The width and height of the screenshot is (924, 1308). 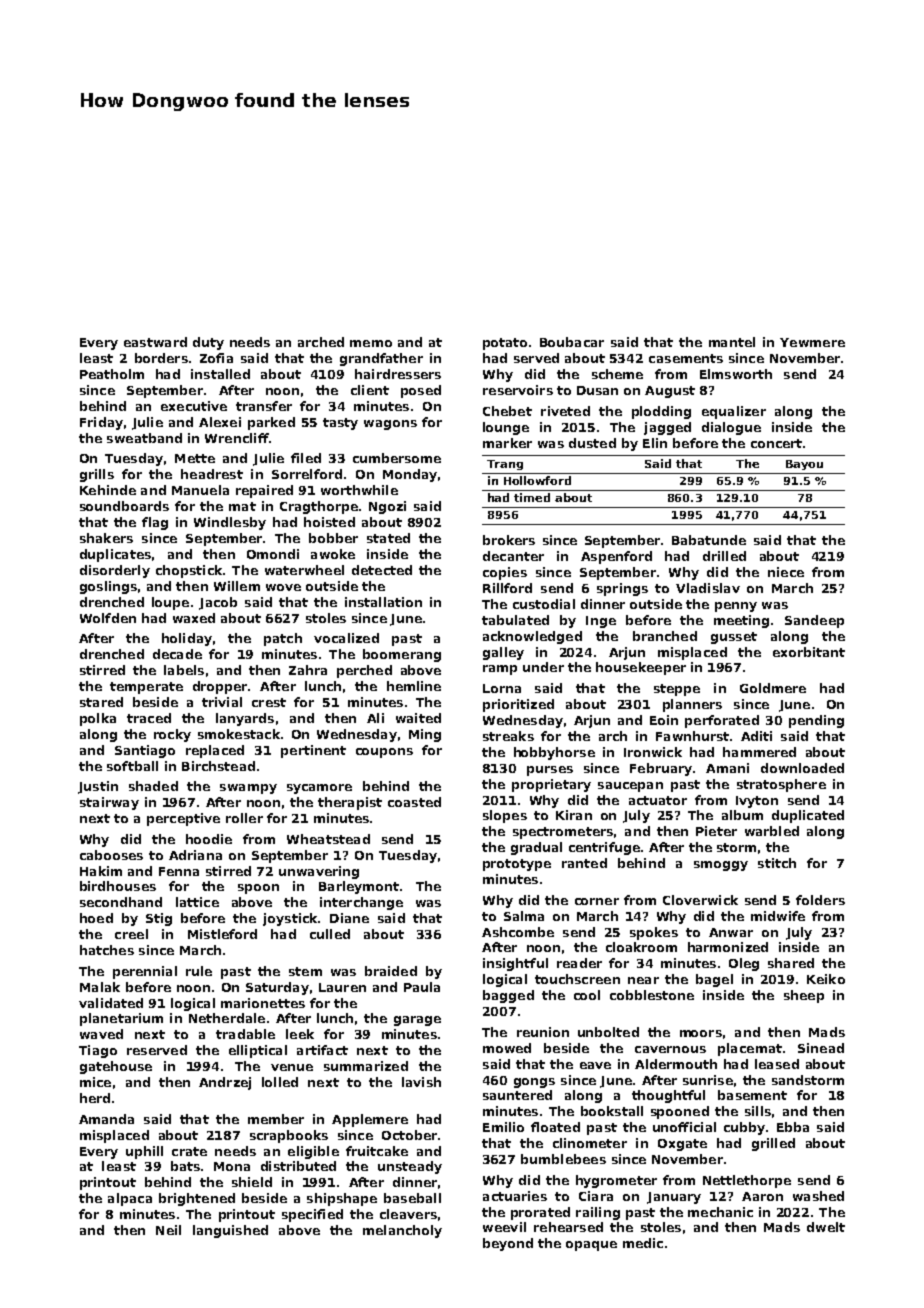 What do you see at coordinates (655, 443) in the screenshot?
I see `Elin` at bounding box center [655, 443].
